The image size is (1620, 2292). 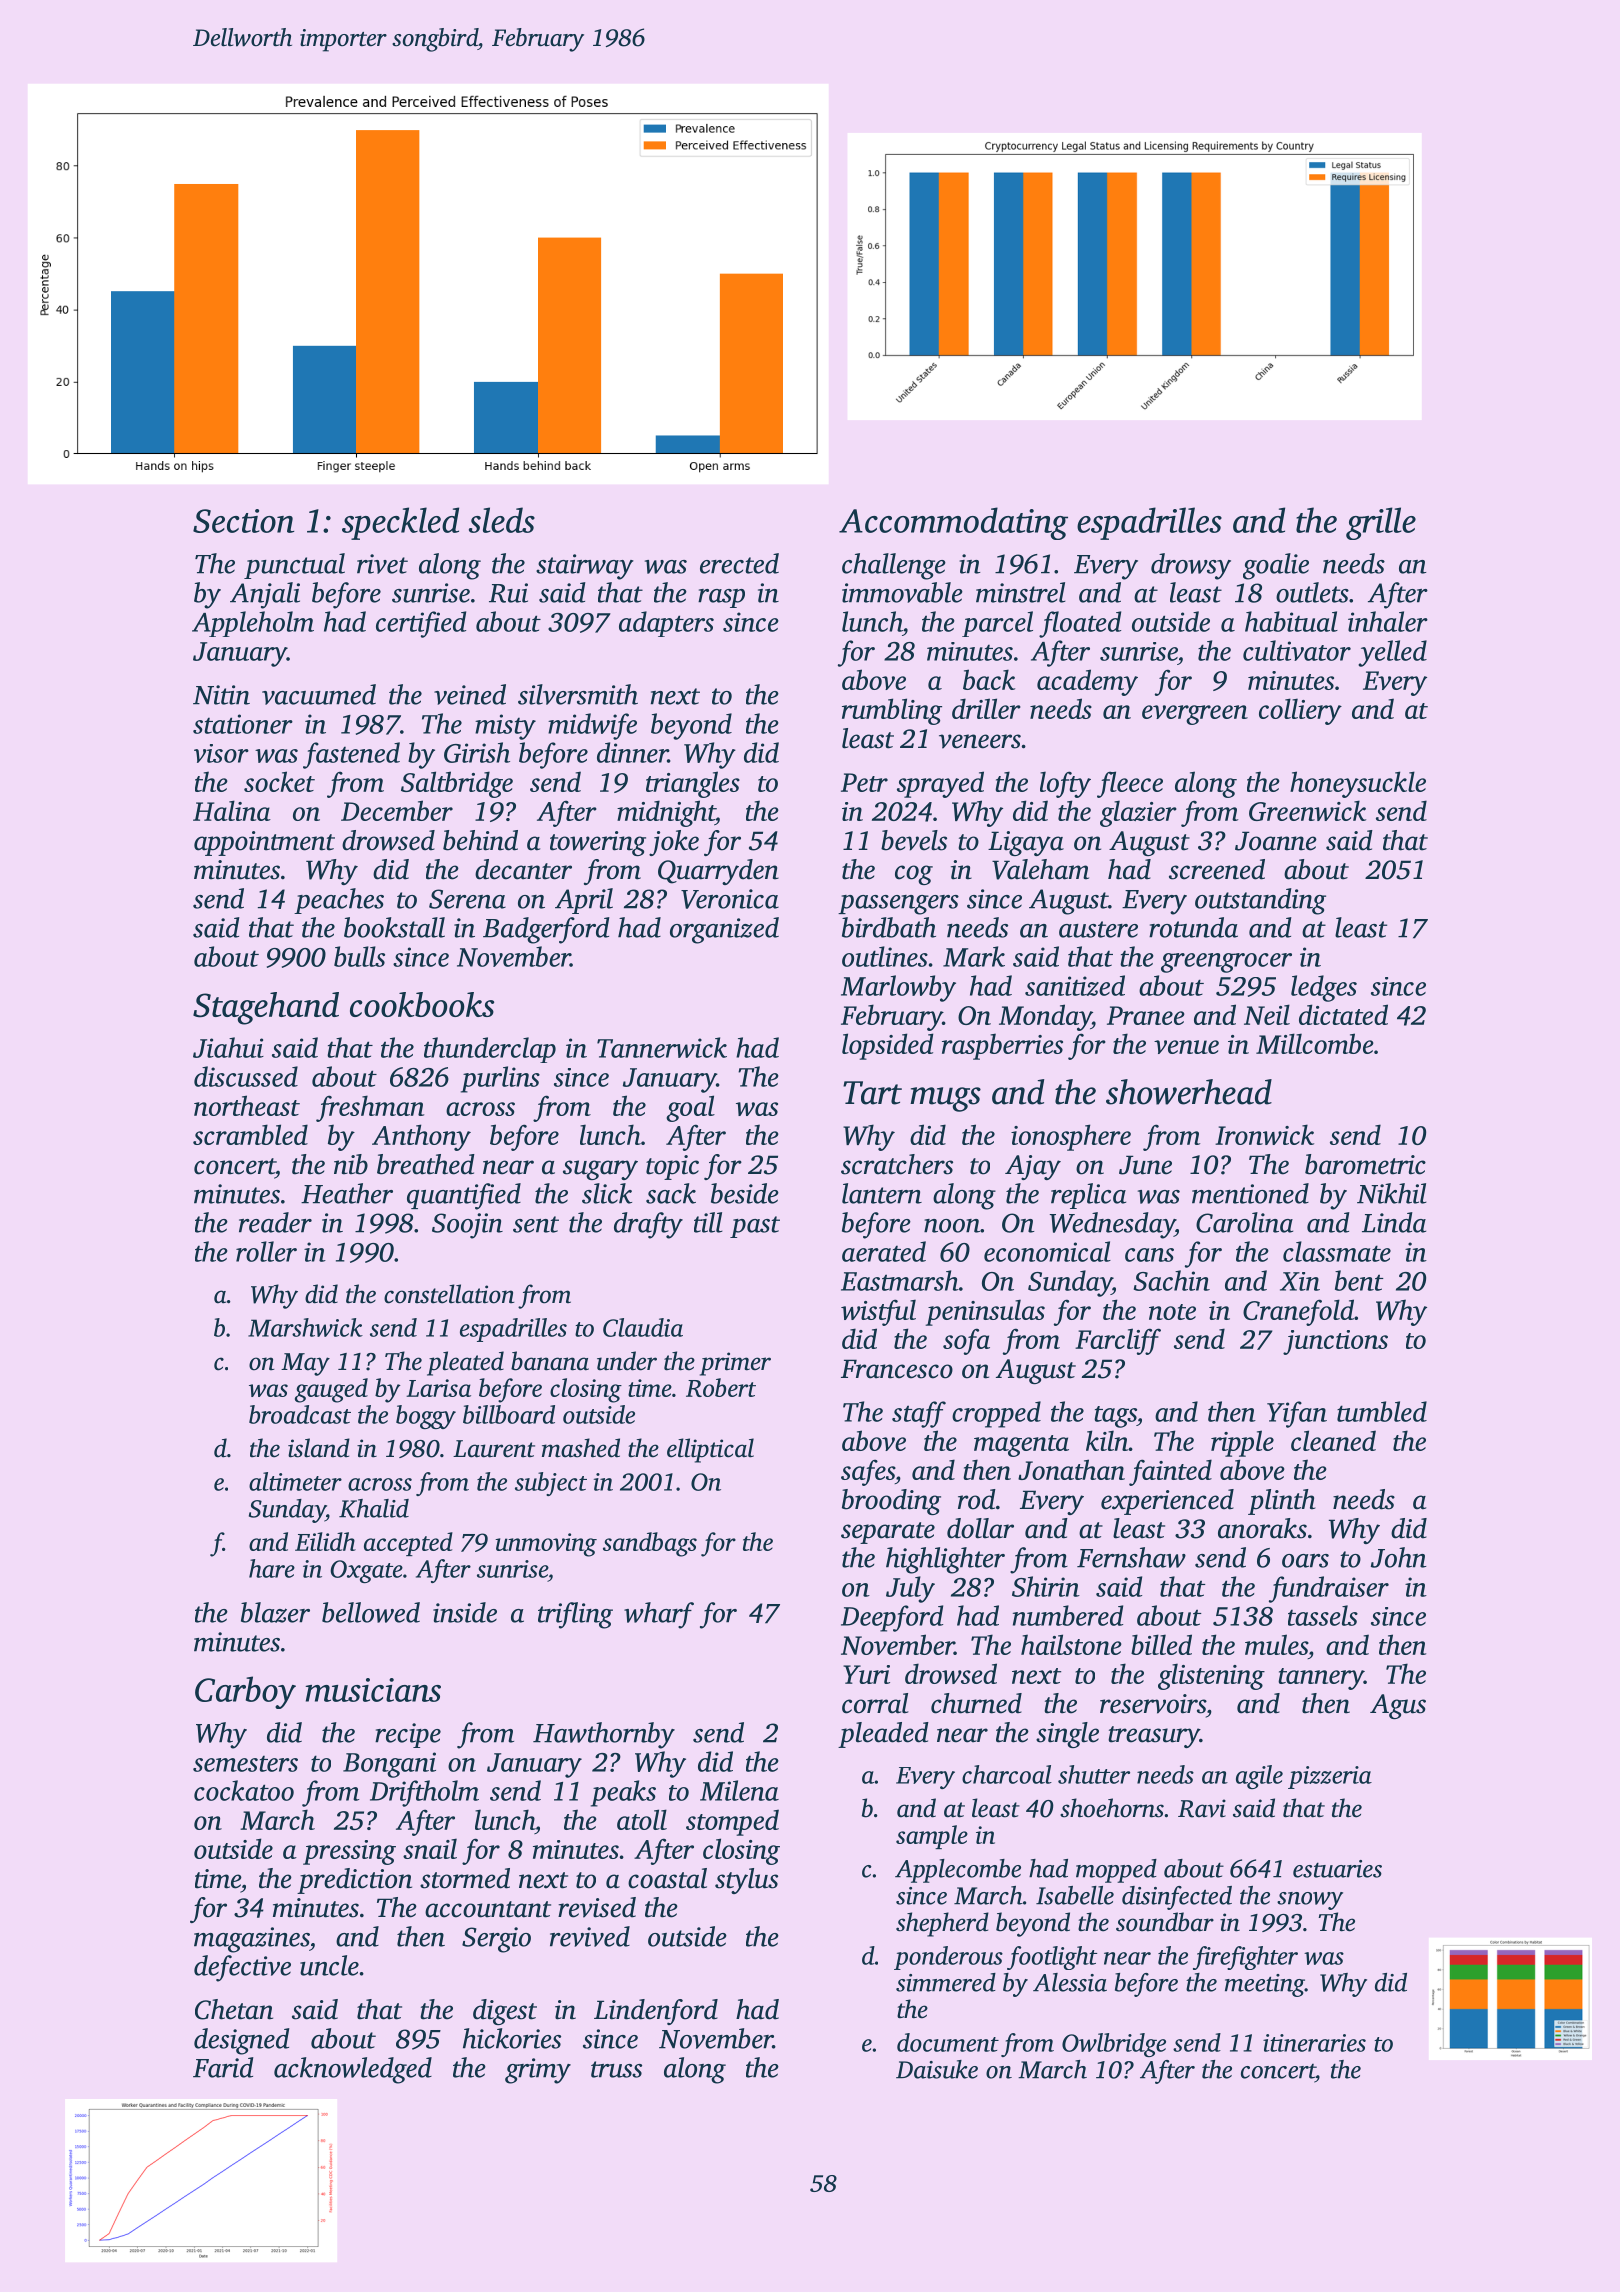 What do you see at coordinates (1392, 653) in the image?
I see `yelled` at bounding box center [1392, 653].
